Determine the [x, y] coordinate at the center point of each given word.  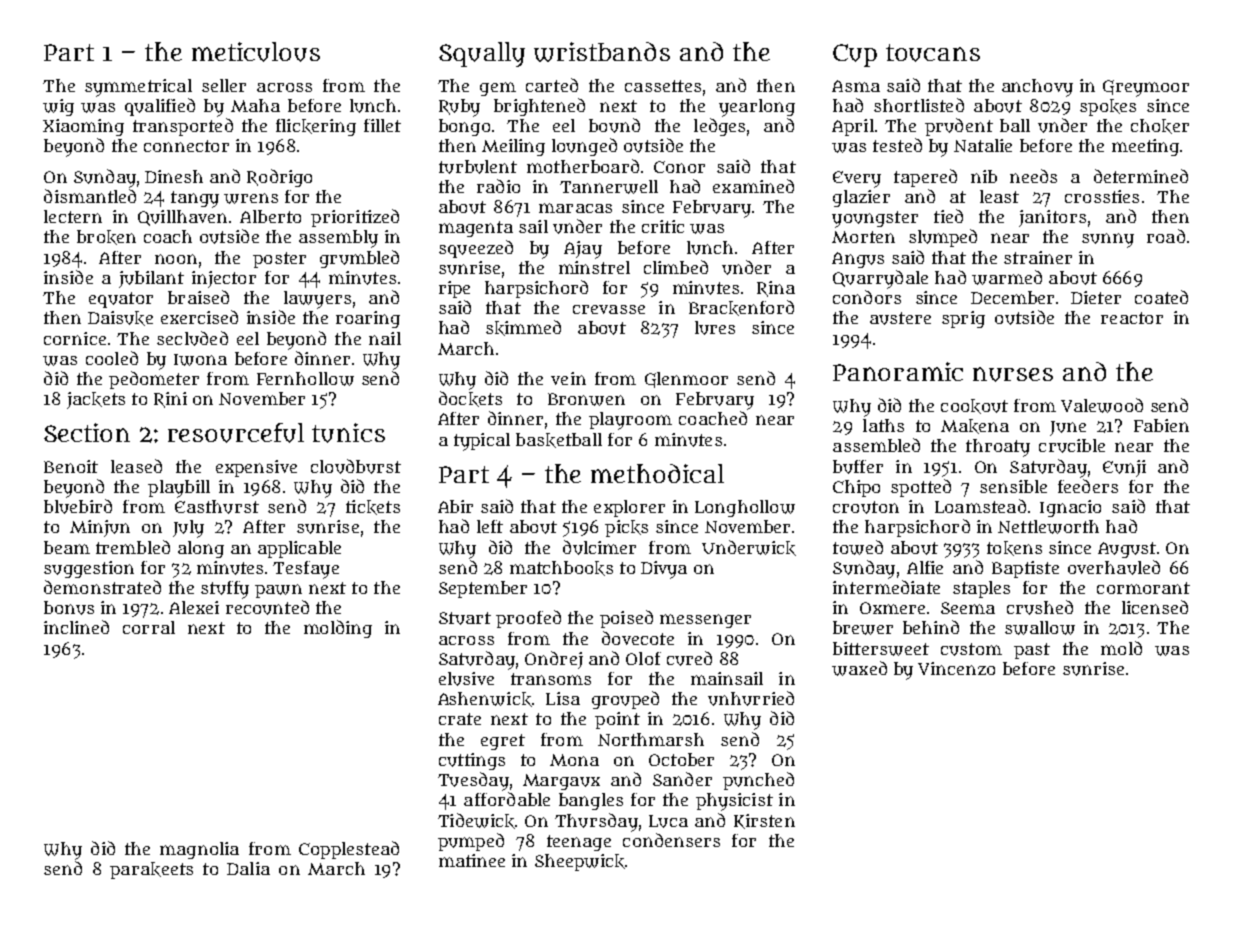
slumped [943, 238]
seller [224, 85]
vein [568, 378]
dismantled [90, 196]
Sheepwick [580, 862]
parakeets [151, 870]
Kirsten [764, 821]
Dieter [1096, 297]
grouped [625, 700]
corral [149, 627]
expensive [256, 468]
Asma [856, 86]
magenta [476, 229]
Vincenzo [956, 668]
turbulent [478, 167]
